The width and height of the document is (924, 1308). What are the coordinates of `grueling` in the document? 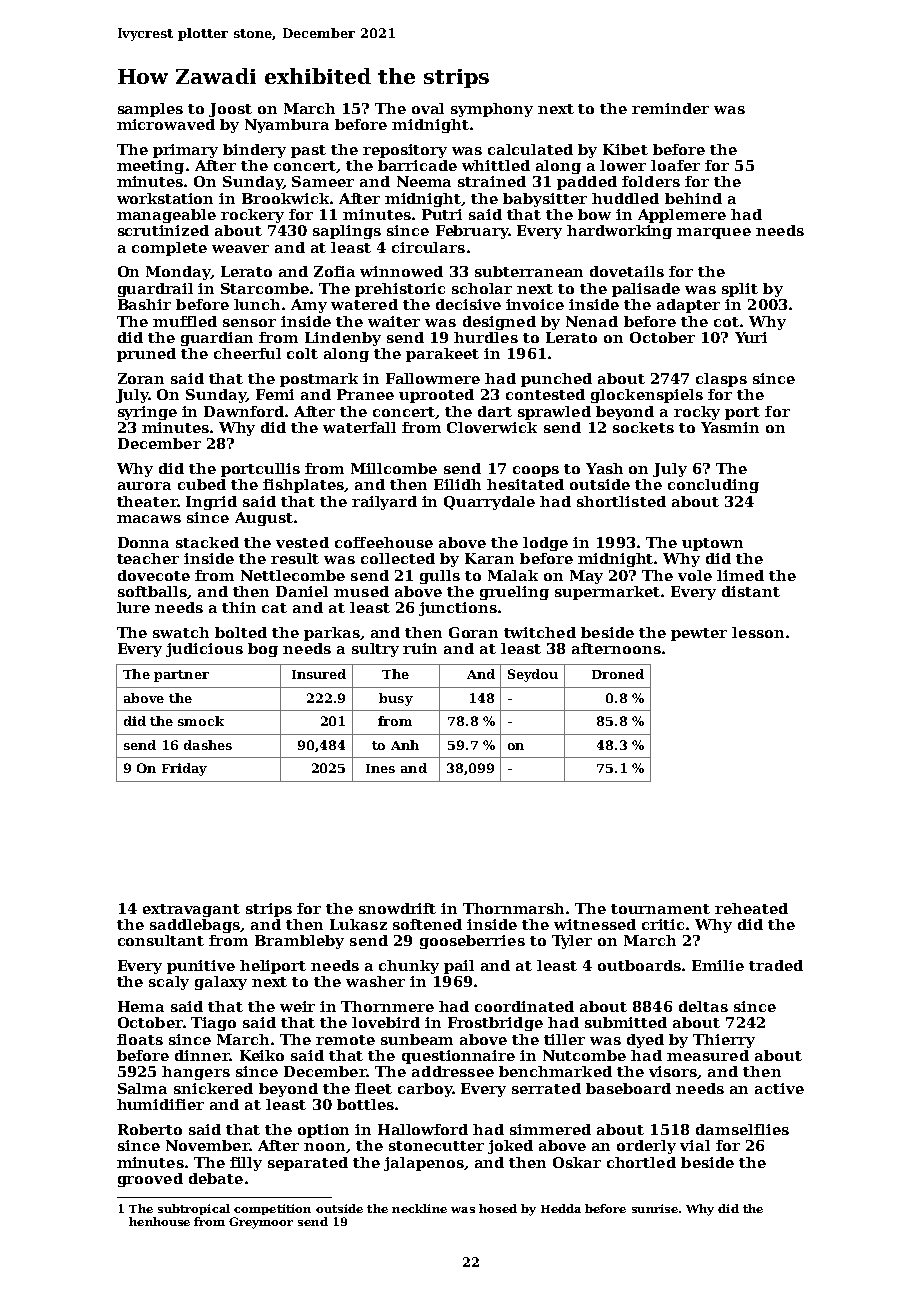 It's located at (514, 593).
